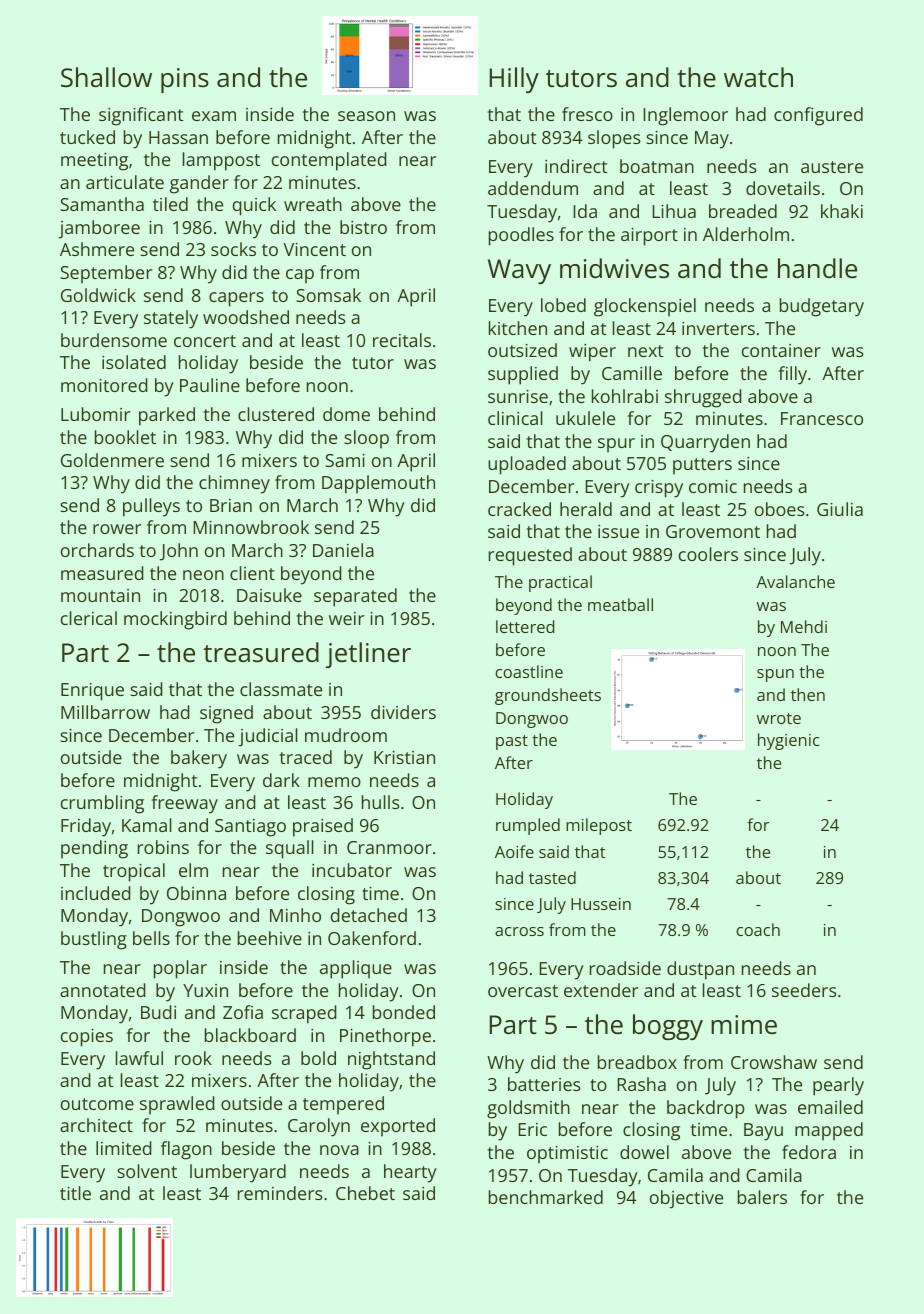  Describe the element at coordinates (124, 1148) in the image. I see `limited` at that location.
